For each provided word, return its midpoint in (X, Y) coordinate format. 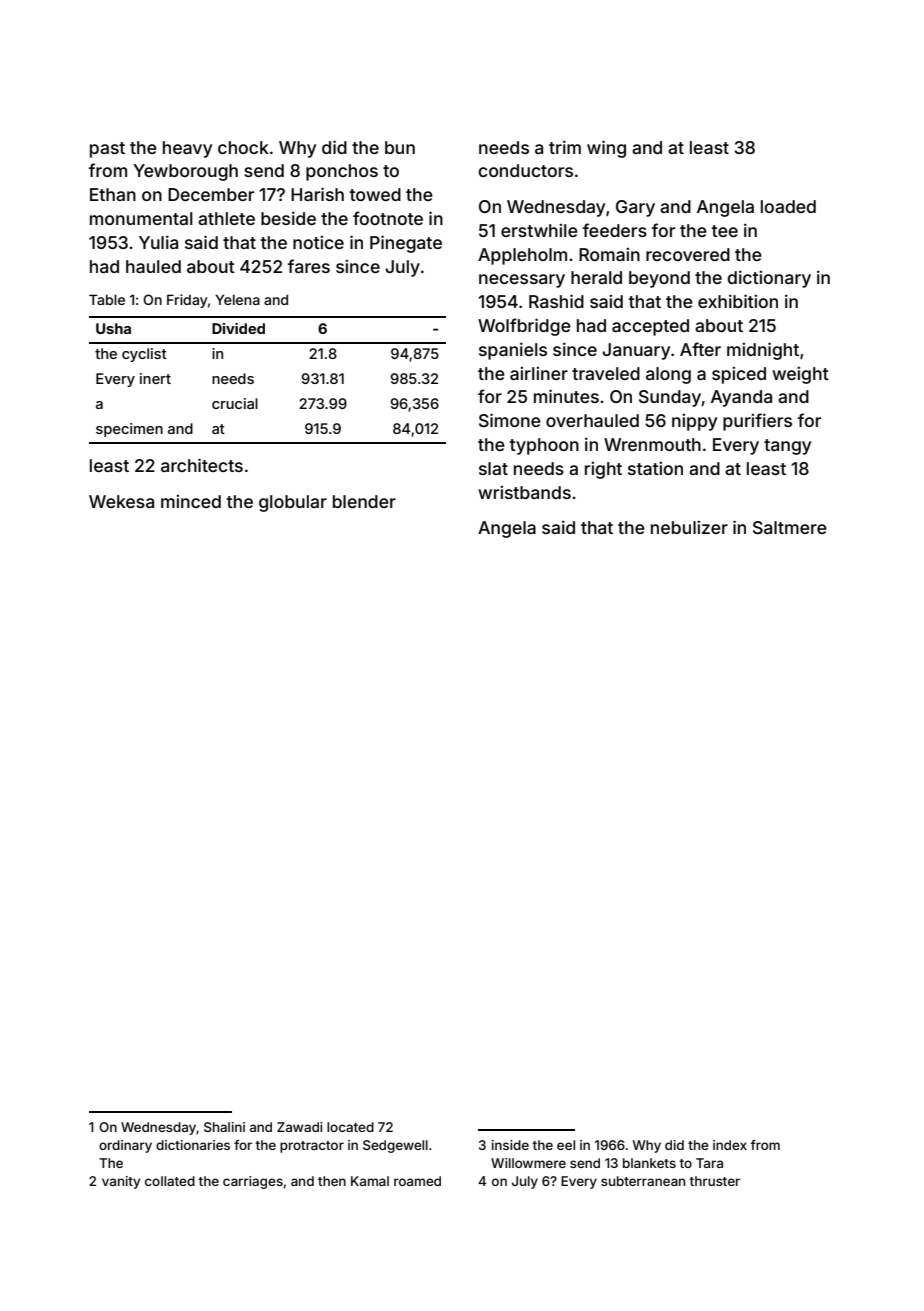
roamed (417, 1181)
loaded (788, 206)
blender (364, 501)
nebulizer (689, 527)
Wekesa (121, 501)
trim (565, 147)
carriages (253, 1182)
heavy (187, 149)
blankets (649, 1163)
